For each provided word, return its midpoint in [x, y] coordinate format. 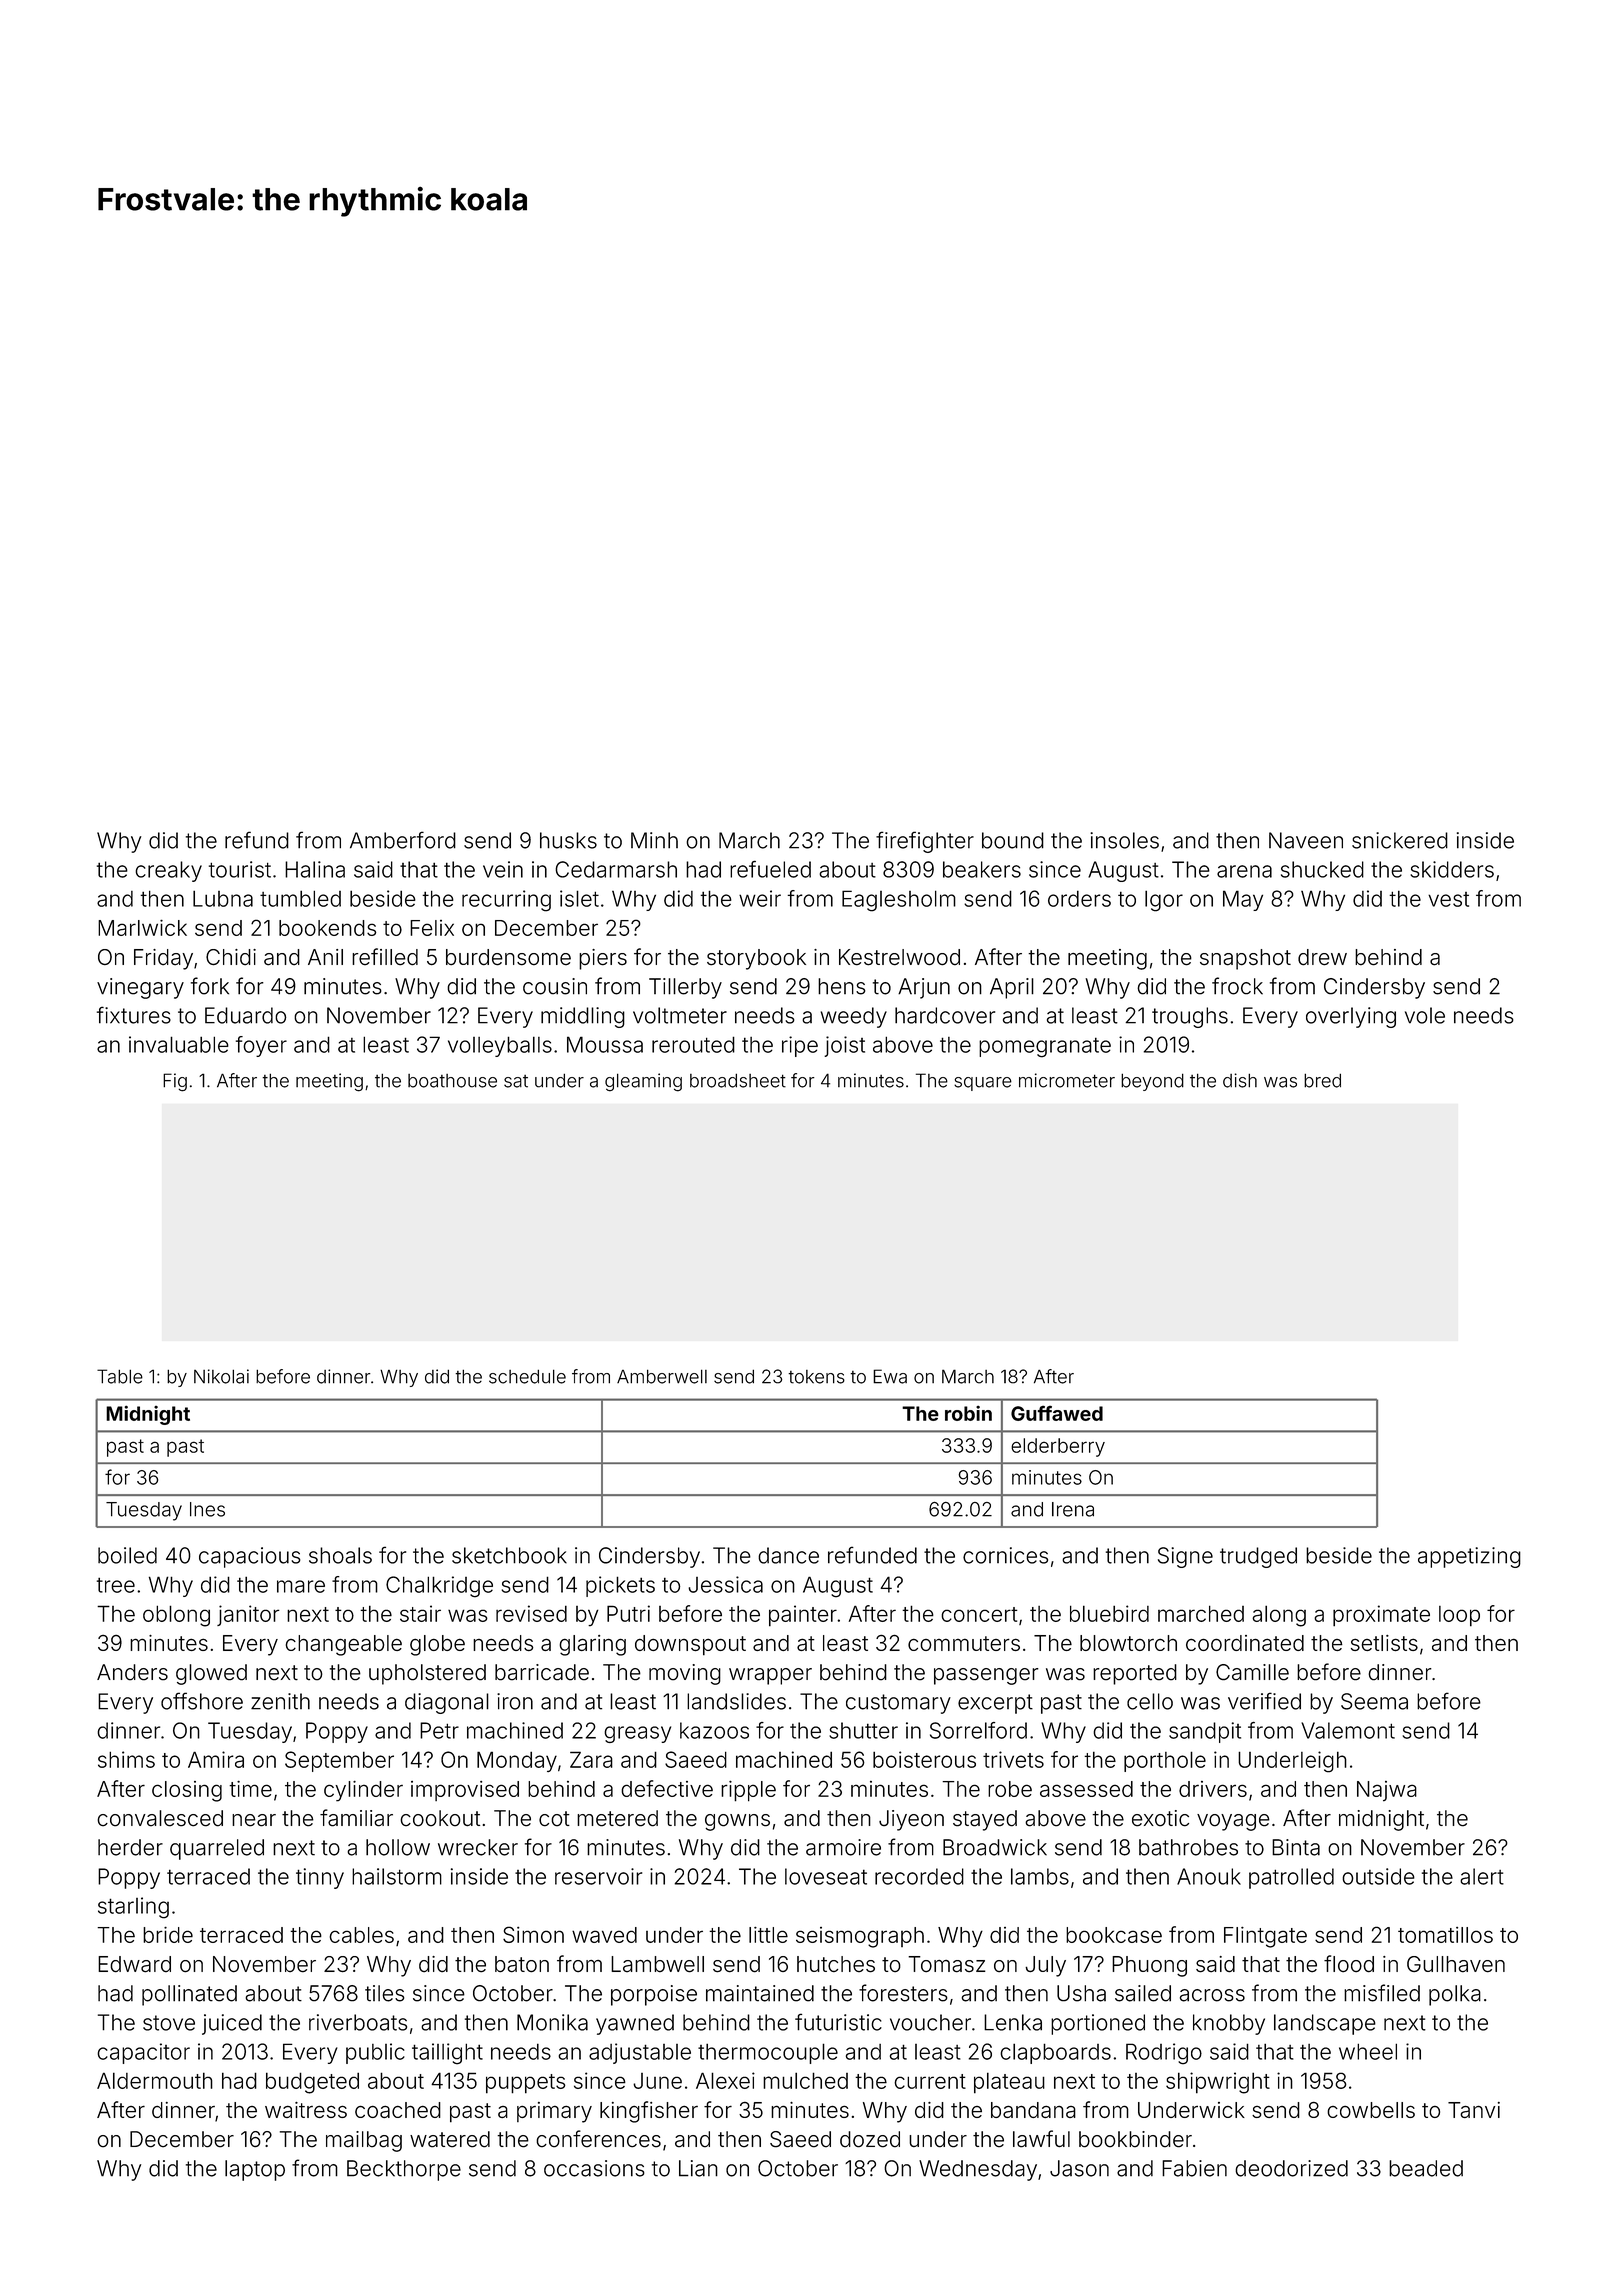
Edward [134, 1964]
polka [1455, 1995]
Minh [654, 840]
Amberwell [662, 1376]
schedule [527, 1376]
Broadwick [995, 1847]
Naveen [1306, 840]
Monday [517, 1761]
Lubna [223, 898]
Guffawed [1057, 1413]
